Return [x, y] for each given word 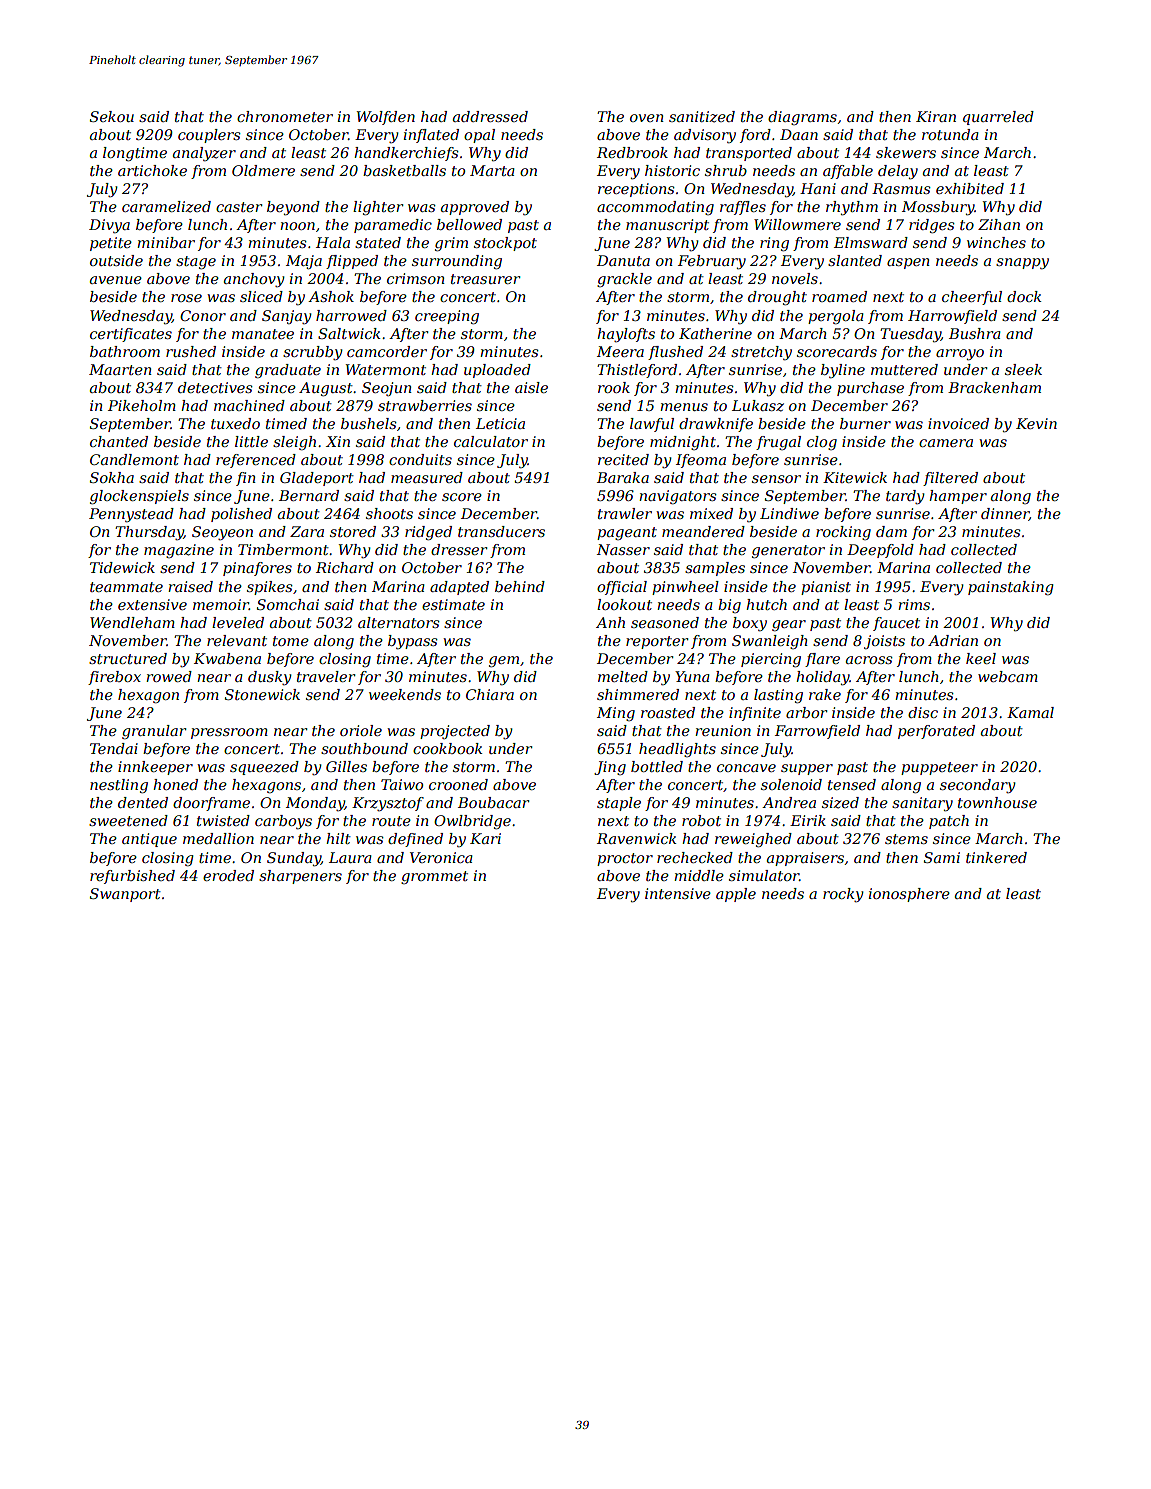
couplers [209, 136]
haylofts [626, 335]
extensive [152, 604]
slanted [855, 260]
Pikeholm [142, 405]
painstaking [1011, 588]
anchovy [254, 280]
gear [789, 625]
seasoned [665, 622]
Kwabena [227, 658]
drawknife [716, 425]
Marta [492, 170]
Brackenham [994, 387]
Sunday [294, 859]
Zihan [999, 224]
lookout [624, 604]
